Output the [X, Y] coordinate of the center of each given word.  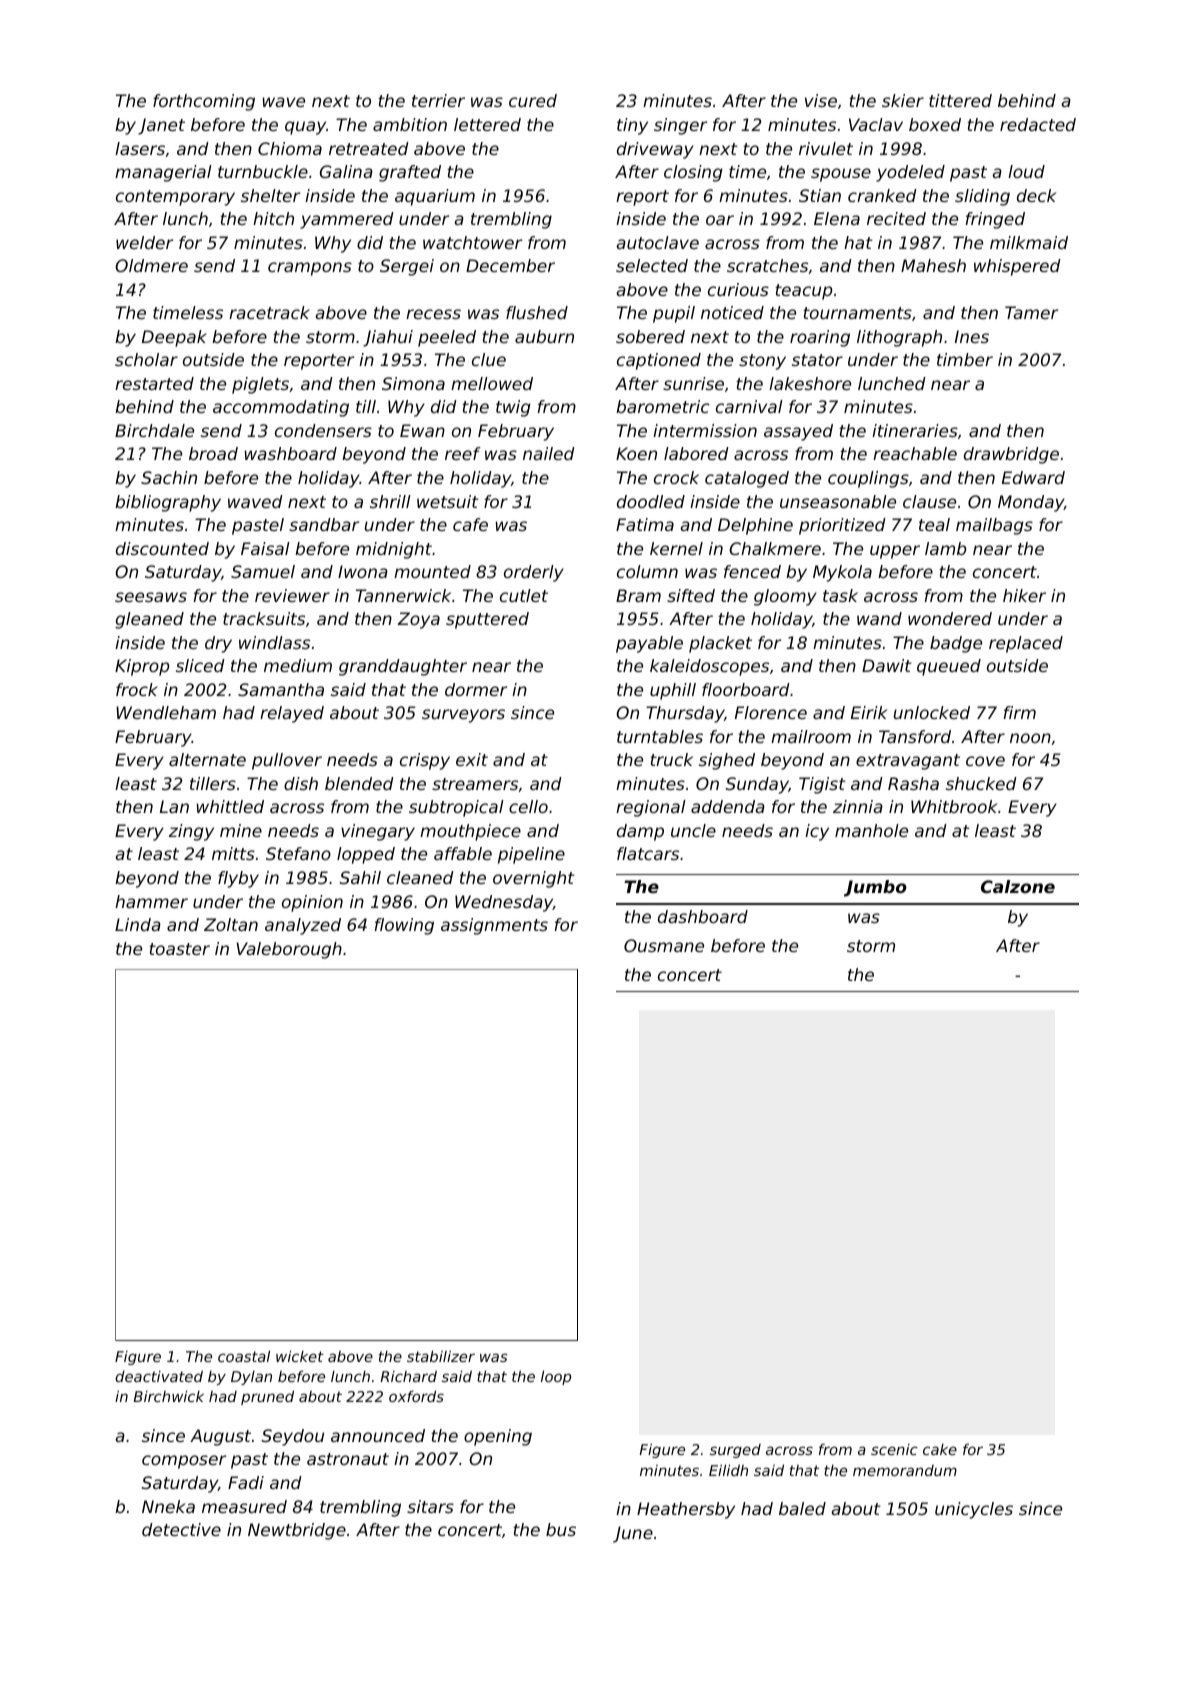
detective [181, 1529]
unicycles [974, 1510]
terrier [438, 100]
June [633, 1534]
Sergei [407, 267]
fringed [995, 220]
